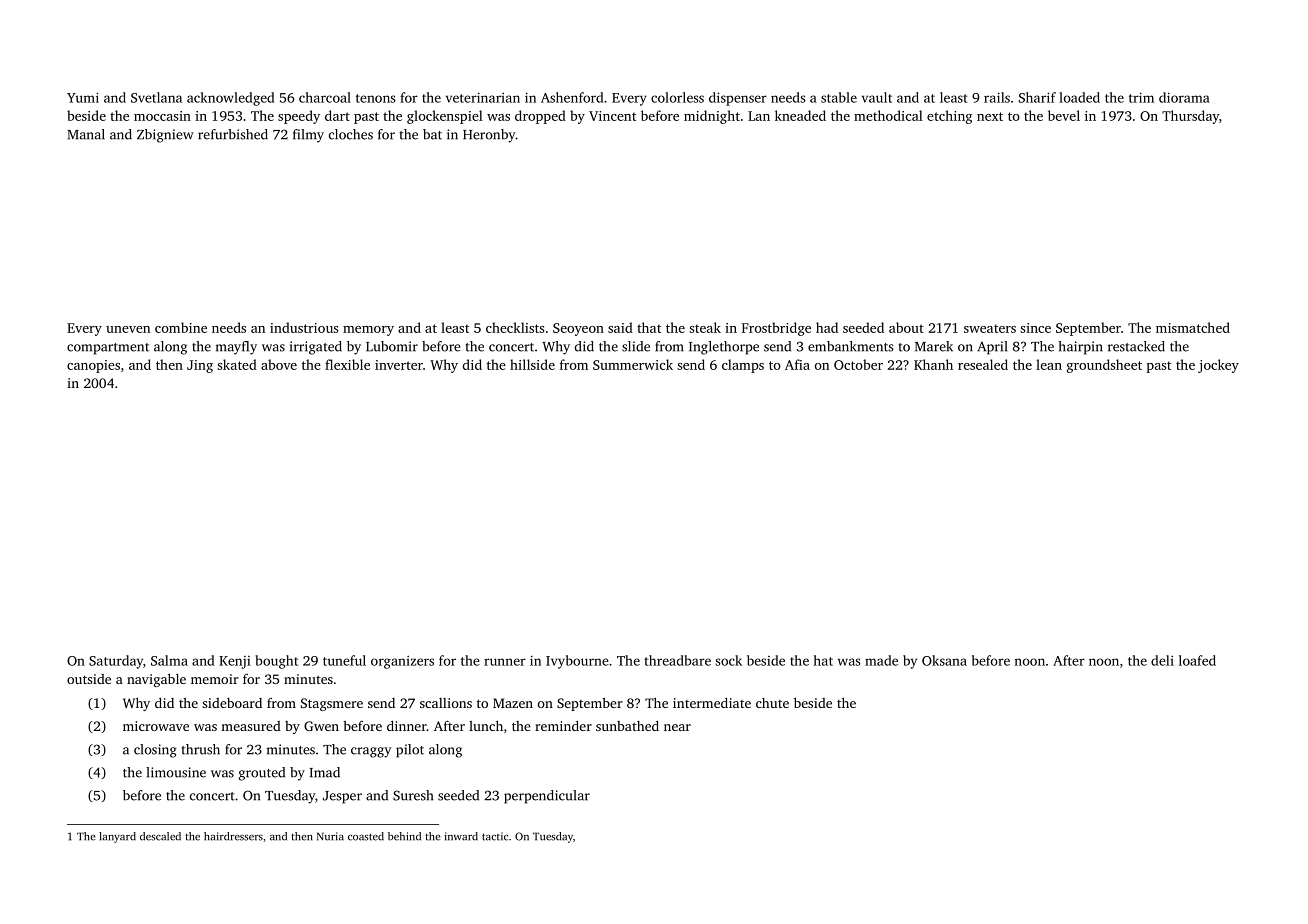 The image size is (1308, 924). What do you see at coordinates (677, 727) in the image?
I see `near` at bounding box center [677, 727].
